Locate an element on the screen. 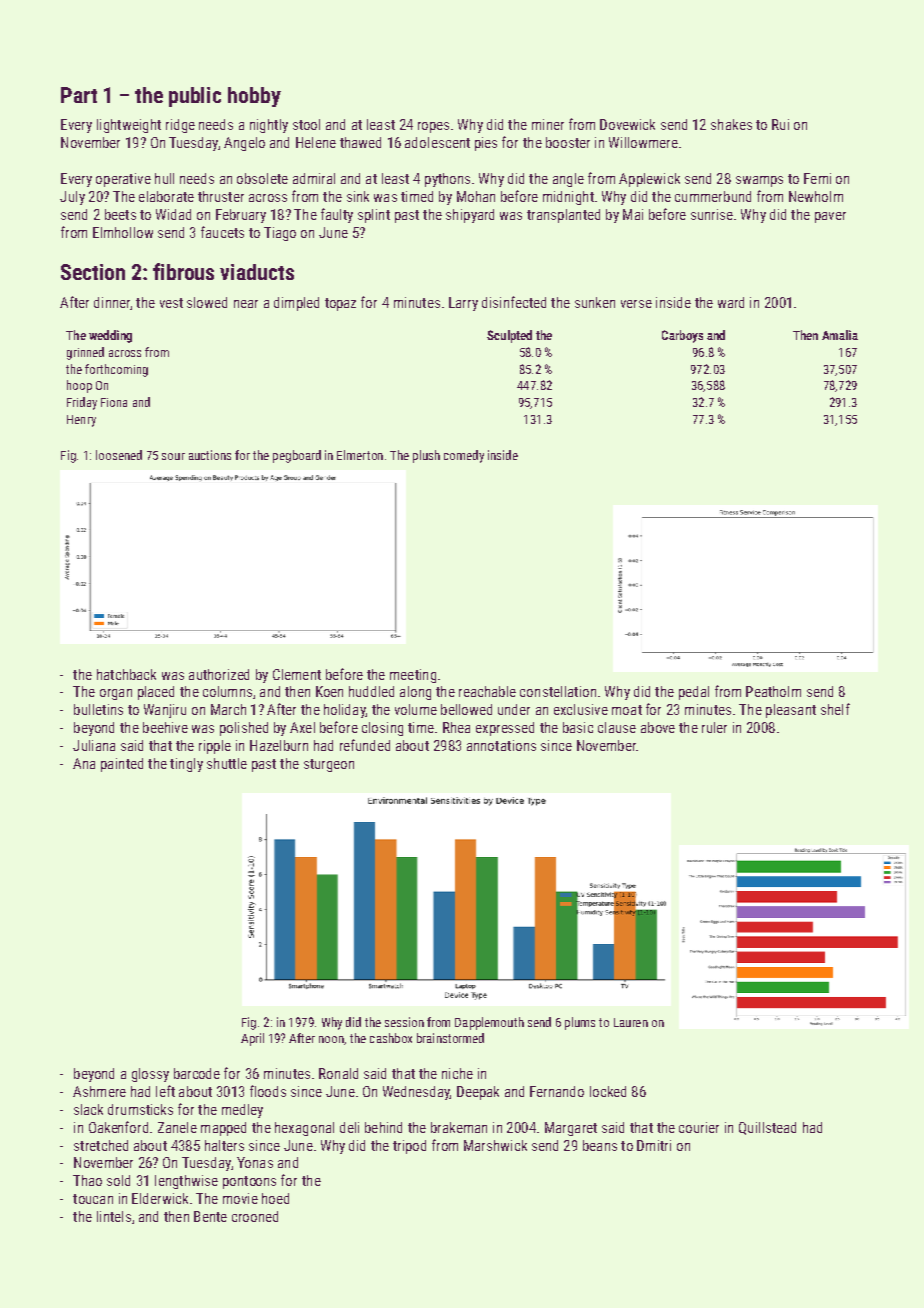 This screenshot has width=924, height=1308. Amalia is located at coordinates (840, 335).
